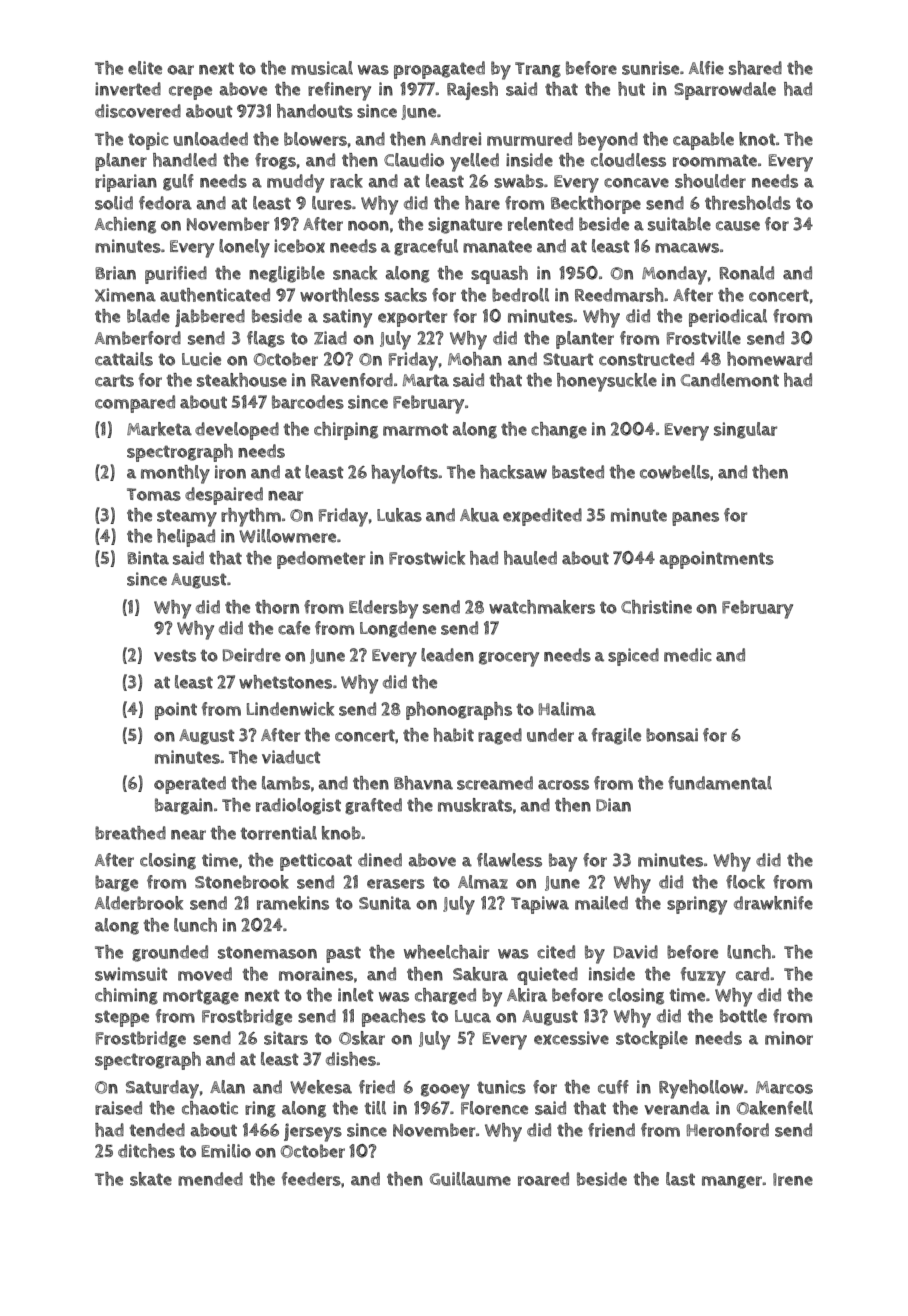 Image resolution: width=908 pixels, height=1316 pixels. What do you see at coordinates (746, 273) in the image?
I see `Ronald` at bounding box center [746, 273].
